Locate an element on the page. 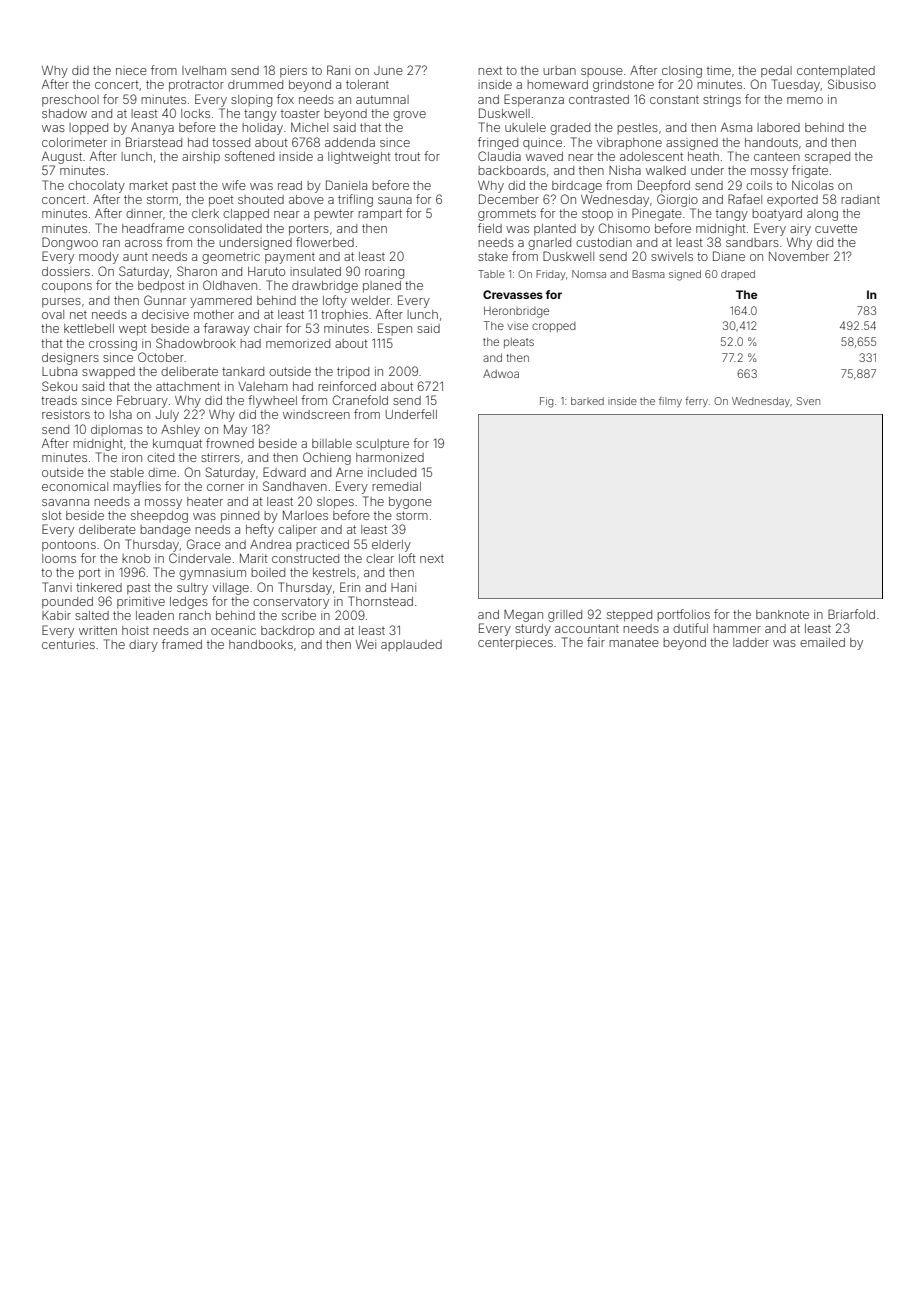  Marit is located at coordinates (254, 558).
